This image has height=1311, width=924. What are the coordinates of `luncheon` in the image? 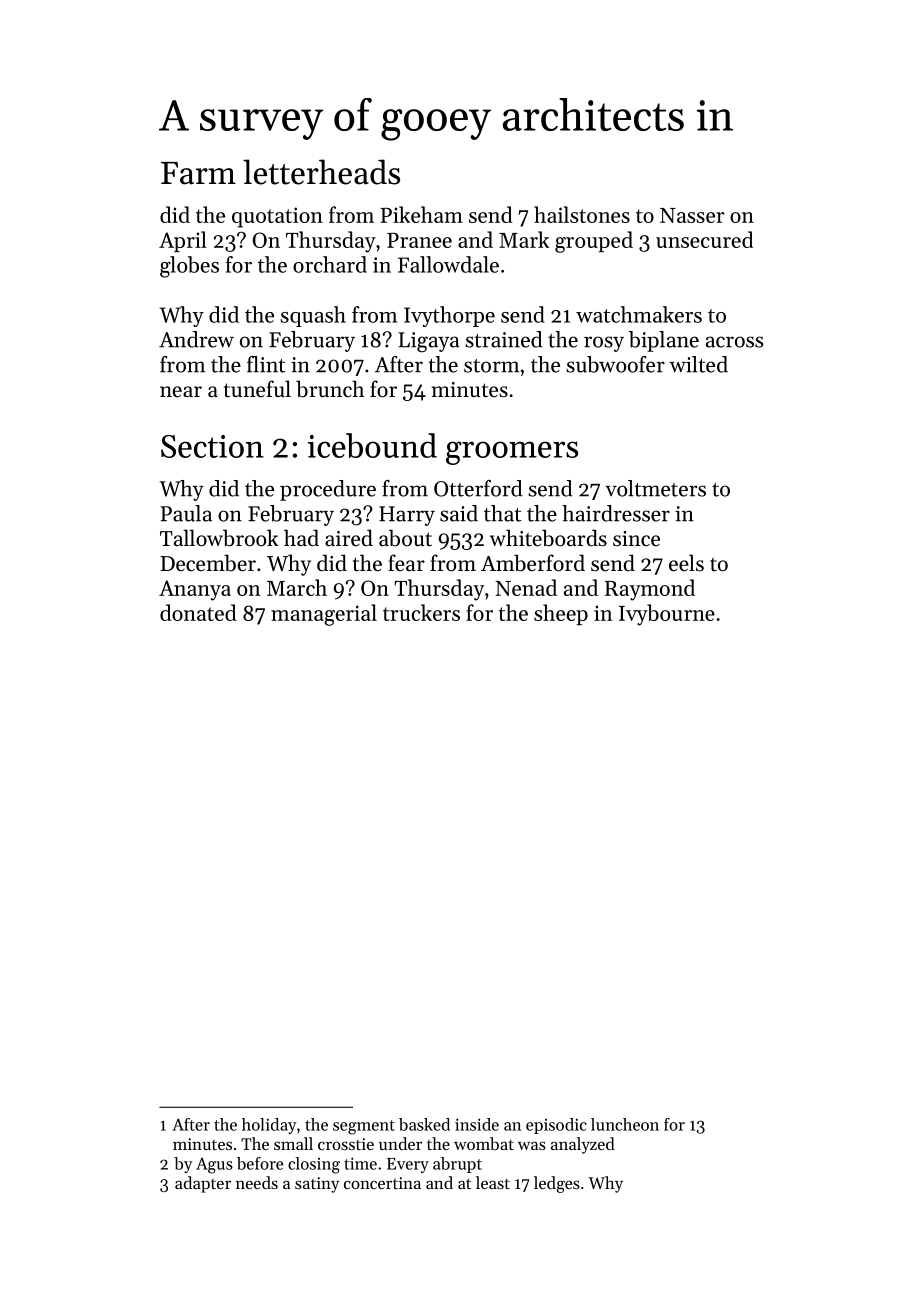 It's located at (625, 1124).
